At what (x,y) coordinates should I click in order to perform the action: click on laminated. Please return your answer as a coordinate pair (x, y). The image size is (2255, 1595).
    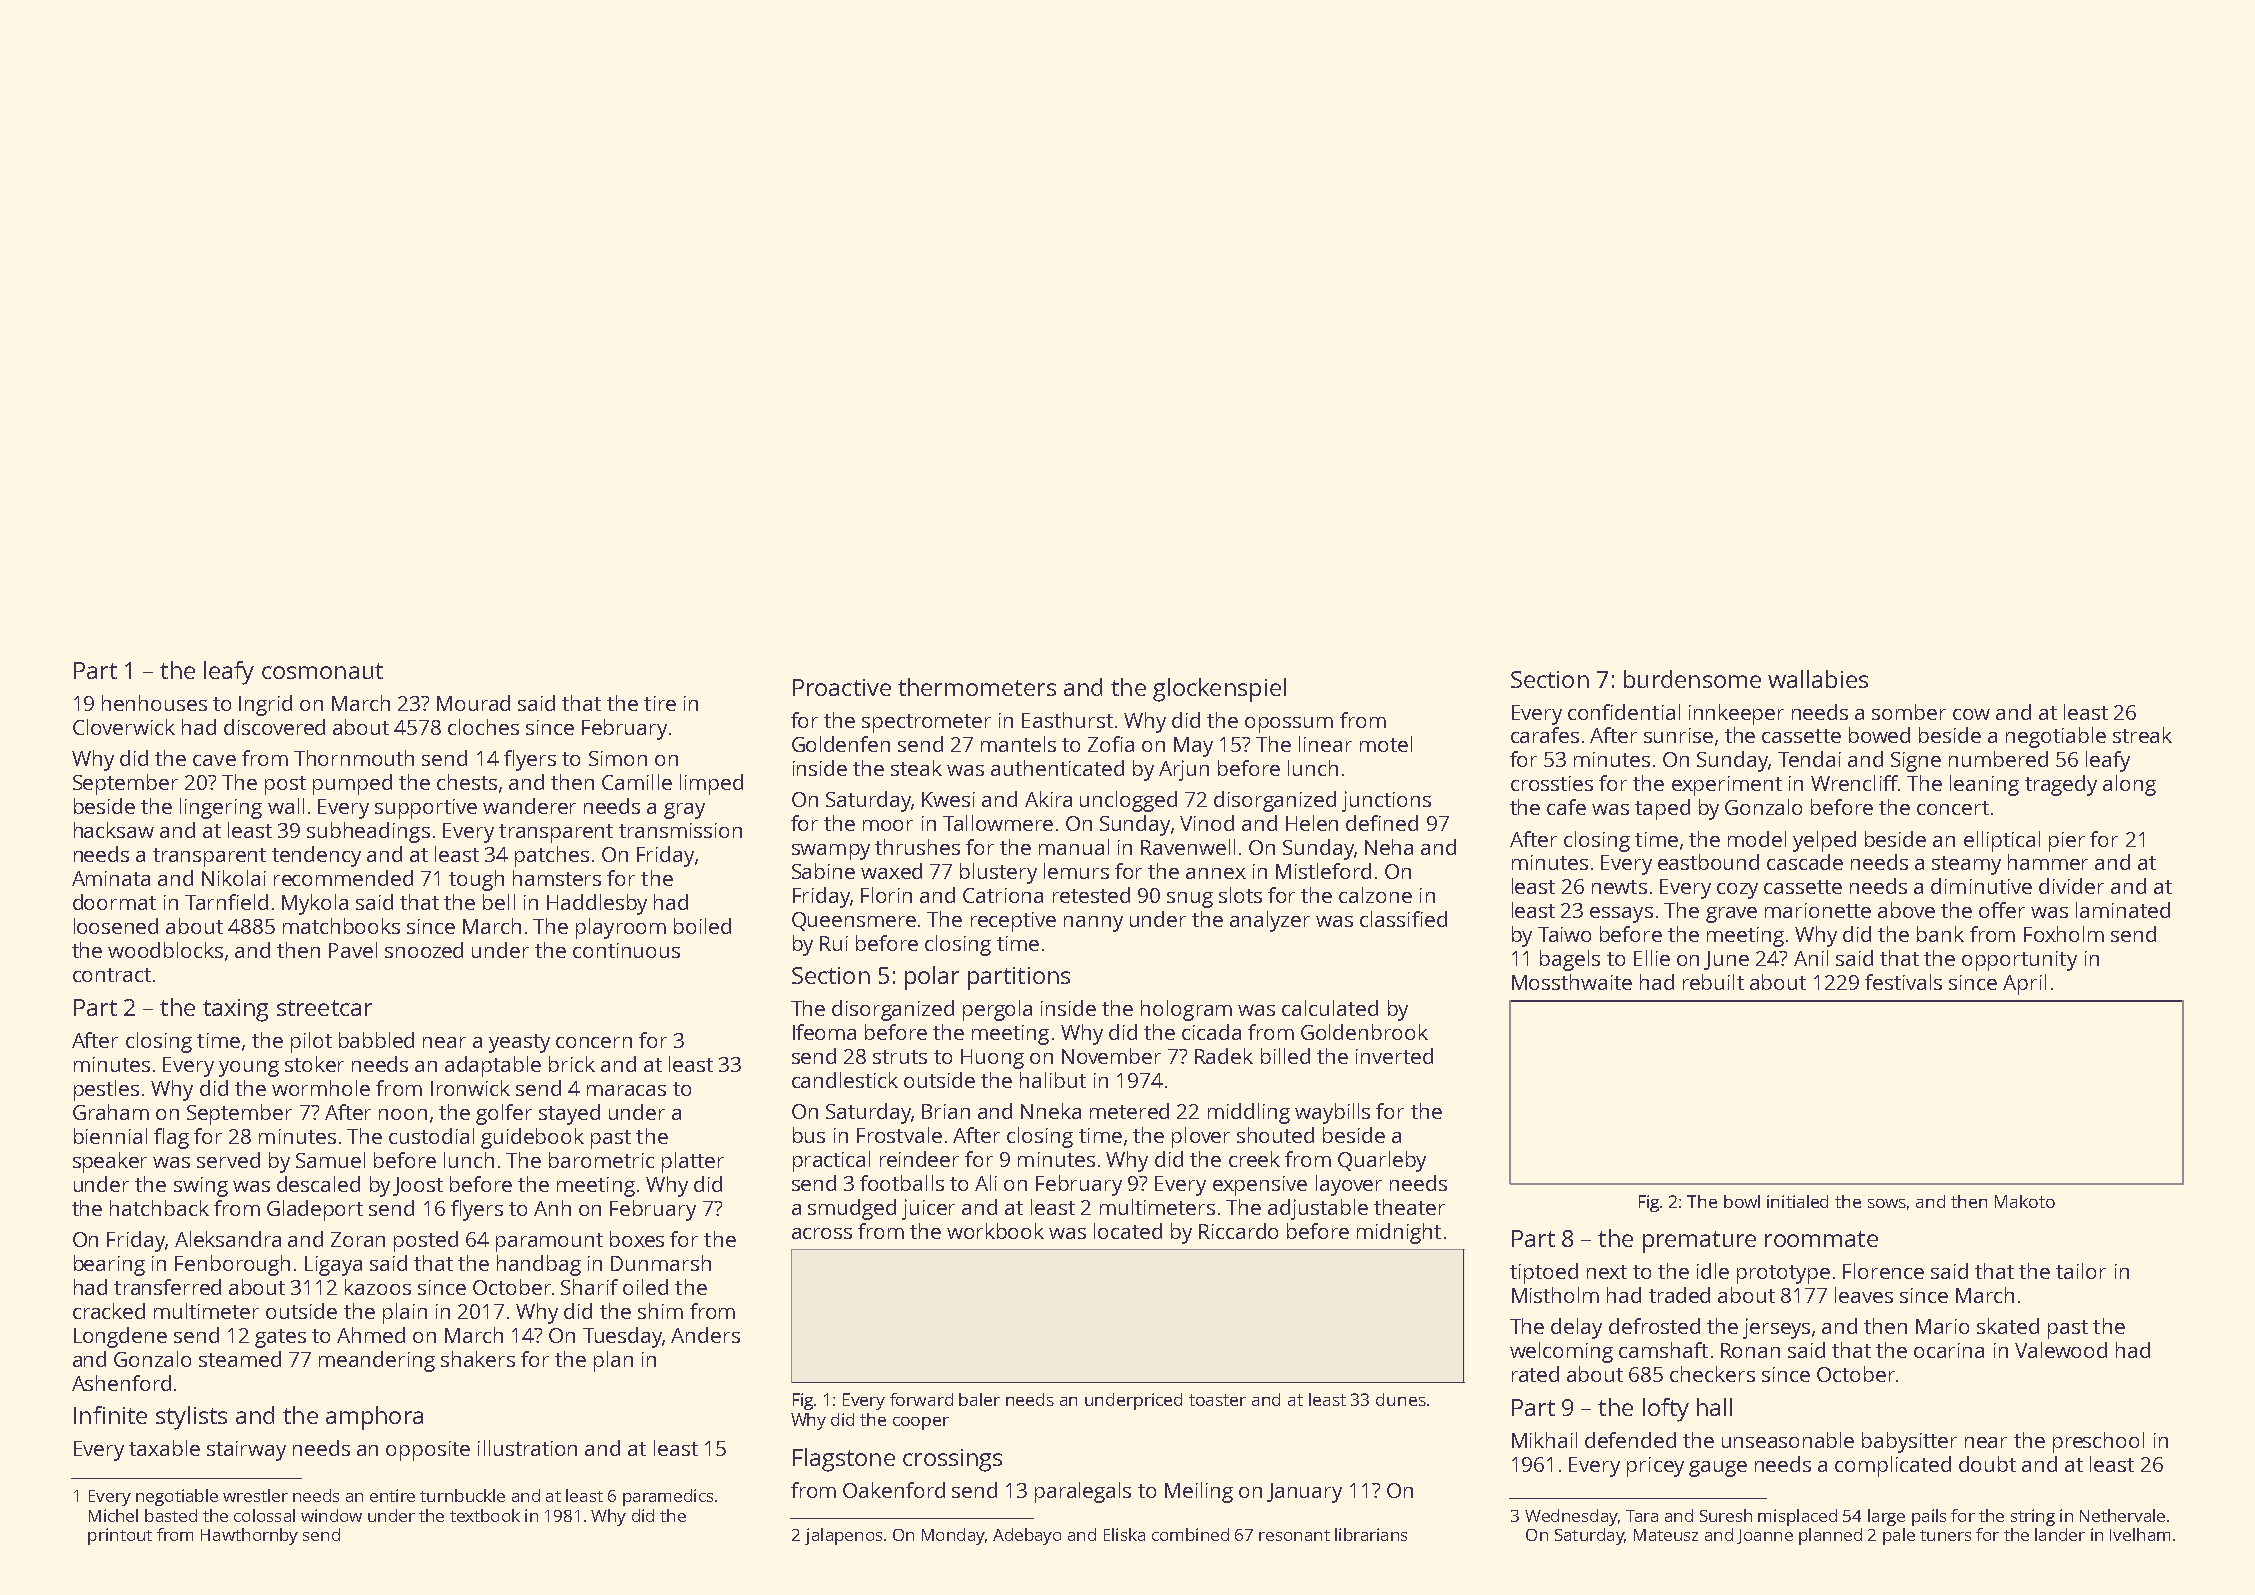
    Looking at the image, I should click on (2123, 910).
